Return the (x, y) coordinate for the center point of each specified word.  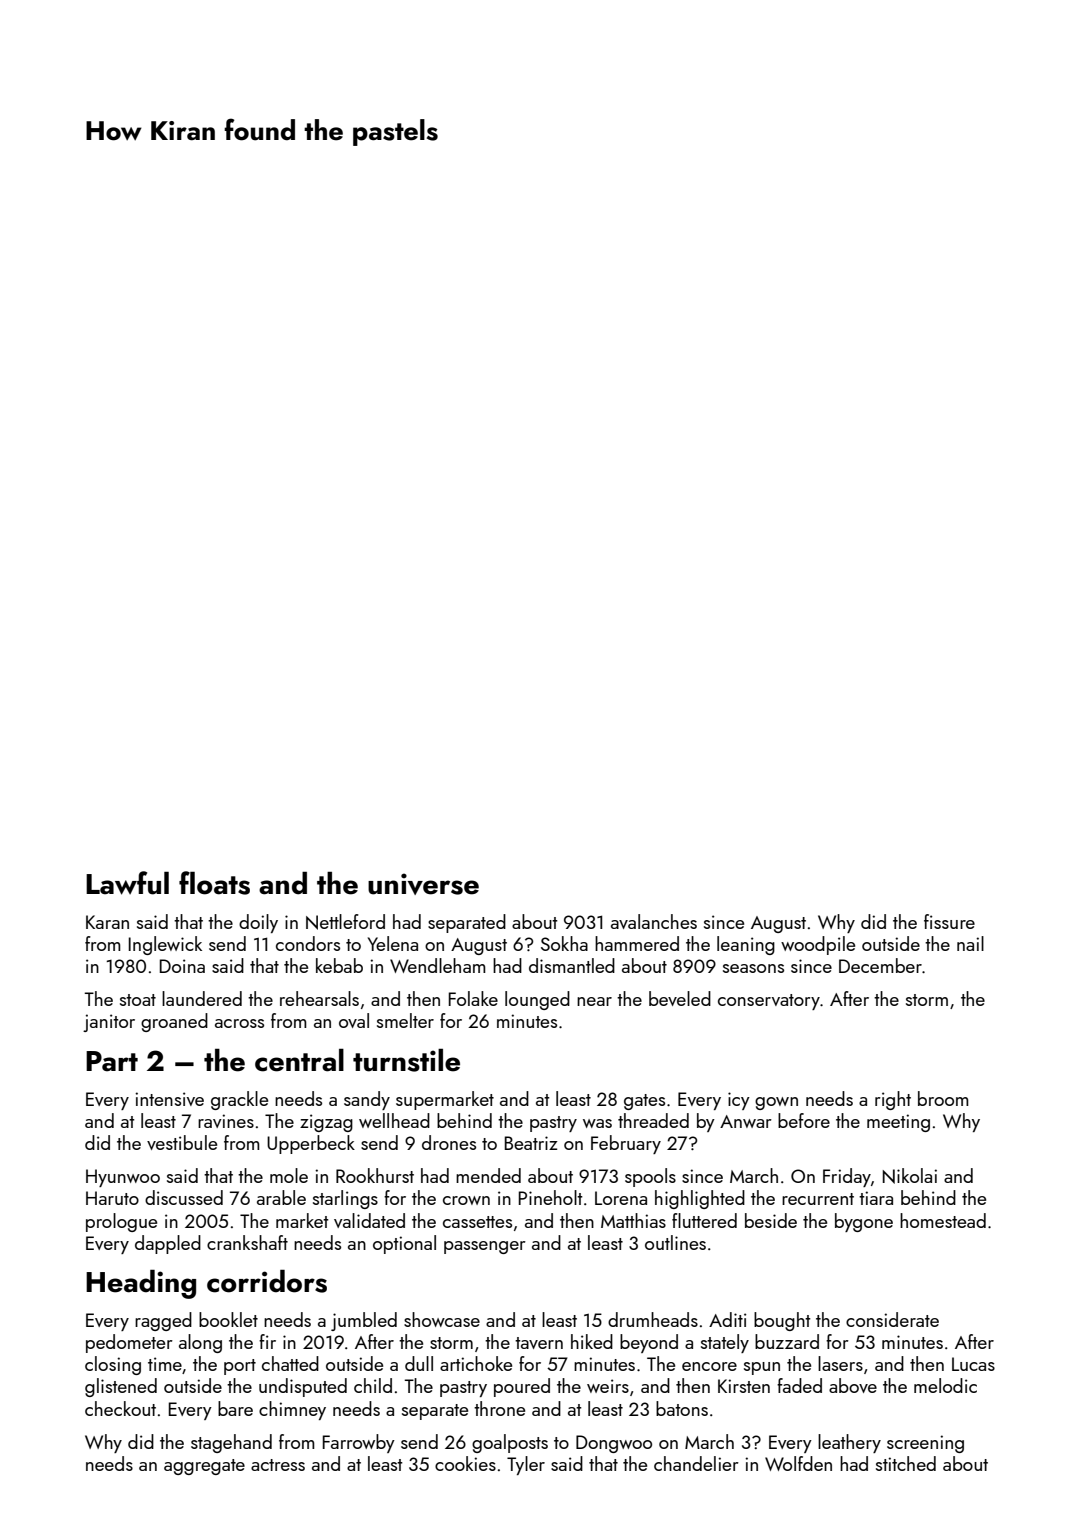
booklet (228, 1319)
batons (682, 1408)
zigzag (326, 1123)
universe (423, 884)
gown (776, 1103)
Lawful (127, 883)
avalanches (654, 921)
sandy (367, 1100)
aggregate (204, 1467)
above (853, 1385)
